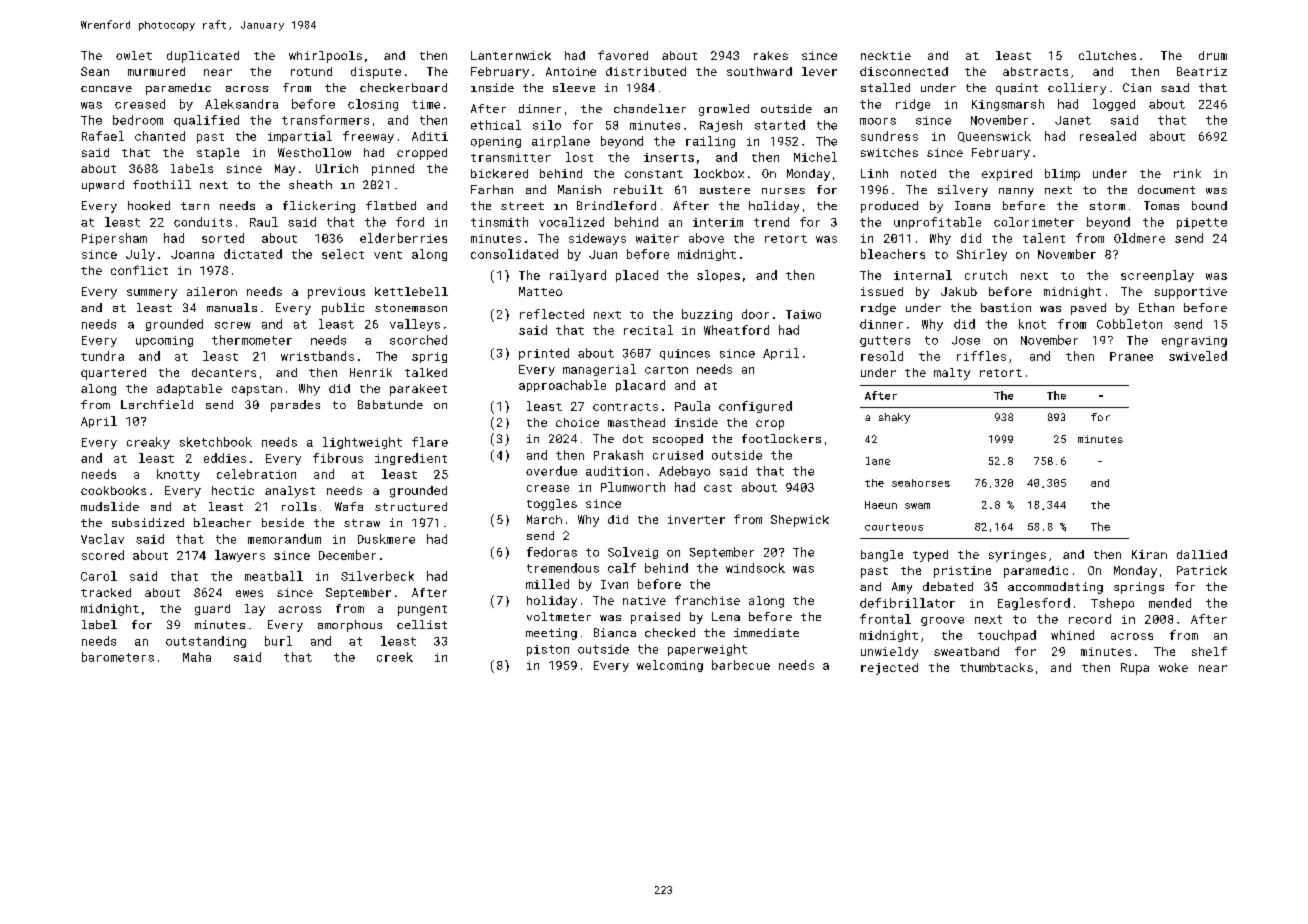  I want to click on clutches, so click(1107, 55).
